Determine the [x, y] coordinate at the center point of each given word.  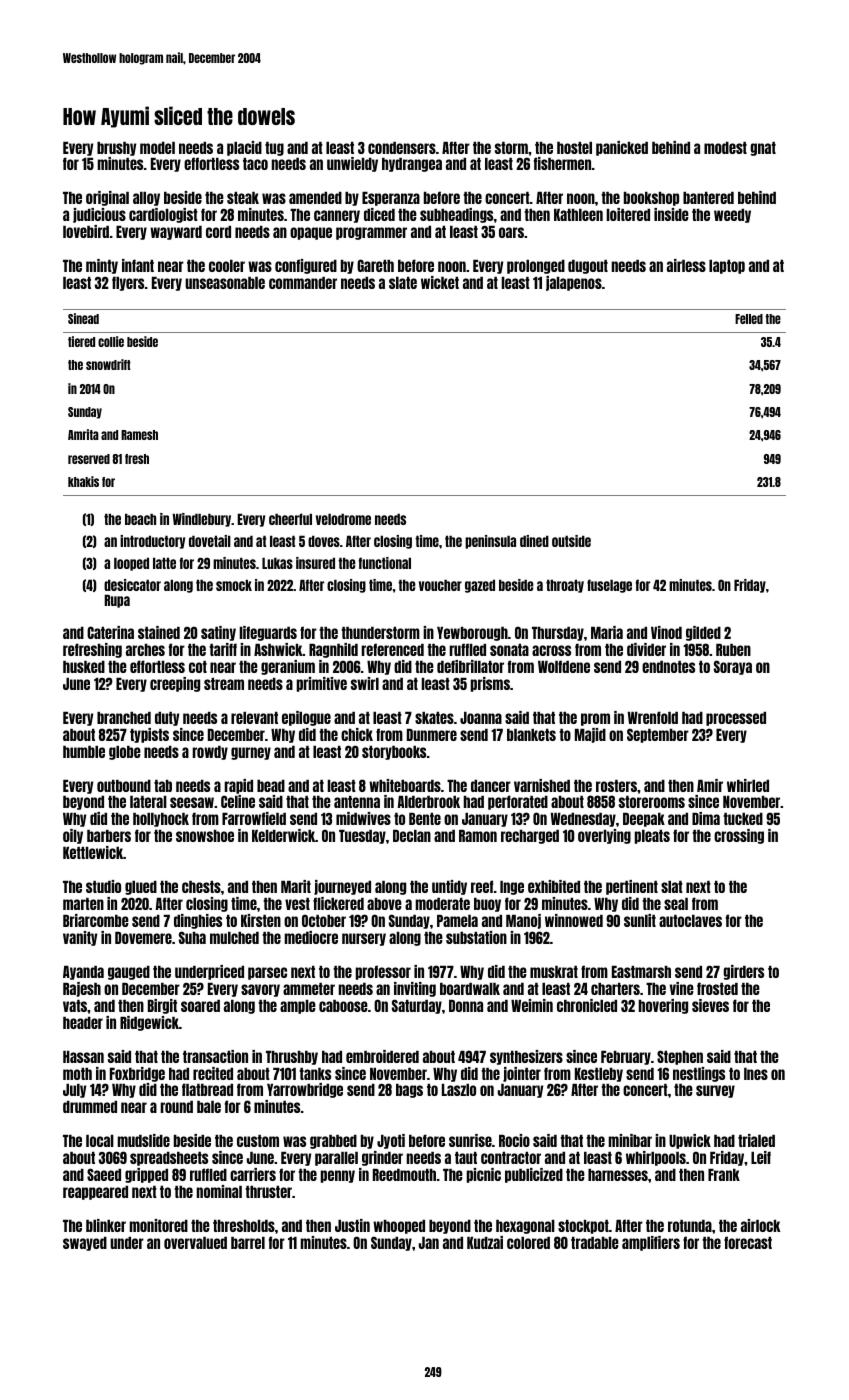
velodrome [343, 519]
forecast [748, 1242]
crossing [739, 836]
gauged [129, 973]
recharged [530, 837]
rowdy [210, 753]
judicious [99, 215]
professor [383, 972]
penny [338, 1176]
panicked [622, 148]
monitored [159, 1225]
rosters [616, 786]
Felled [749, 319]
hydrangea [412, 165]
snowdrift [108, 364]
